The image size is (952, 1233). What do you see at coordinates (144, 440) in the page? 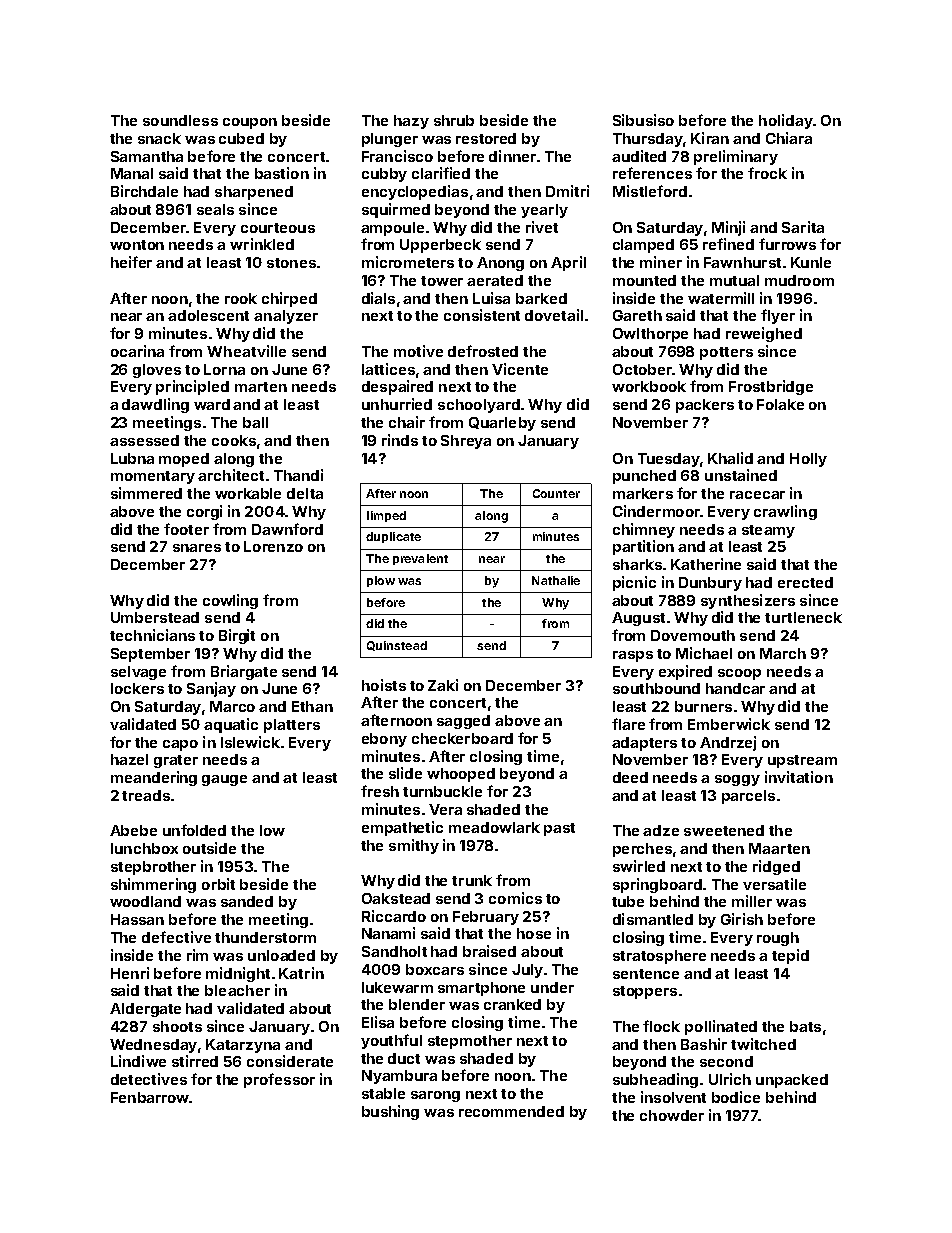
I see `assessed` at bounding box center [144, 440].
